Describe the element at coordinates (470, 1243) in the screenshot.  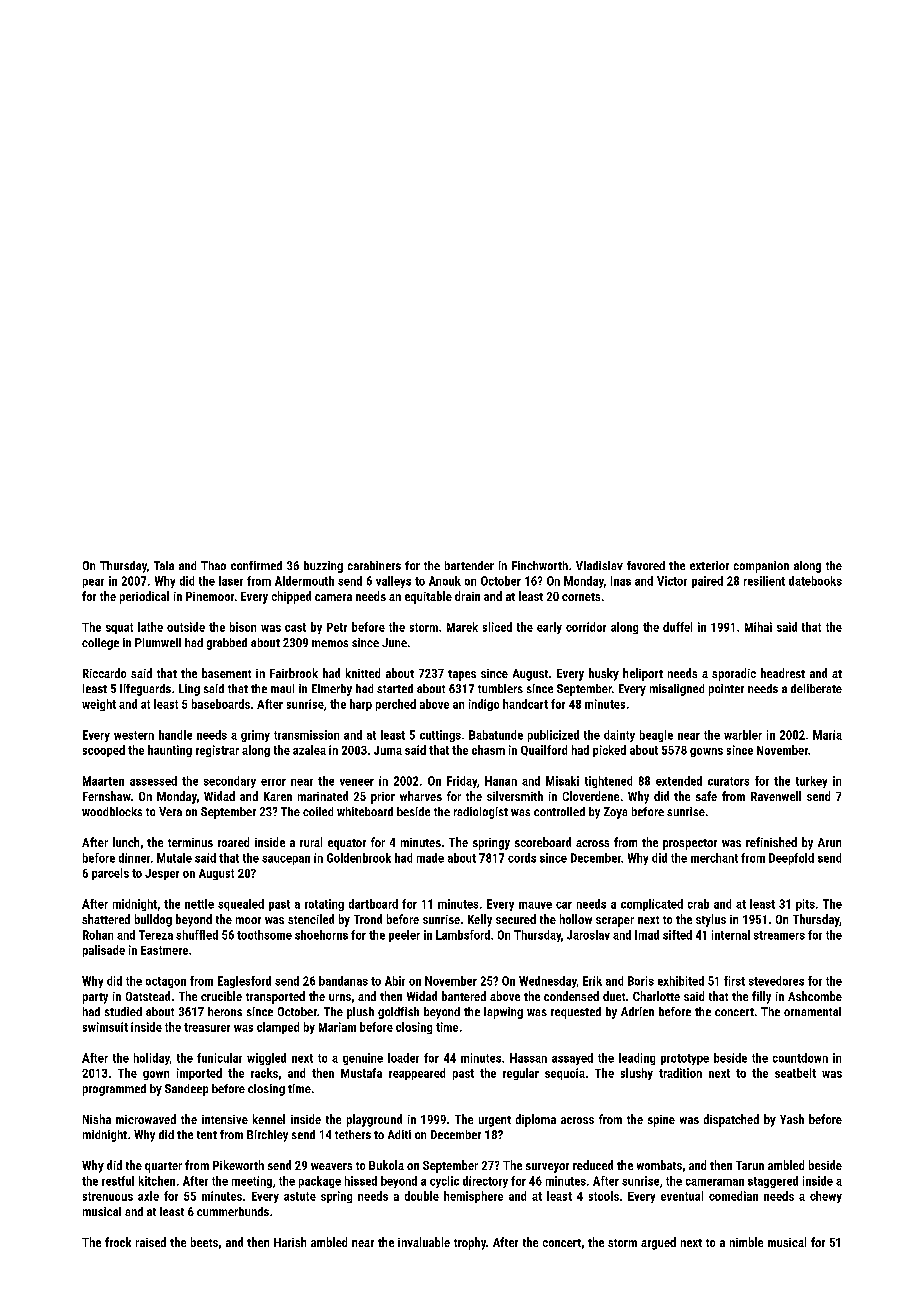
I see `trophy` at that location.
